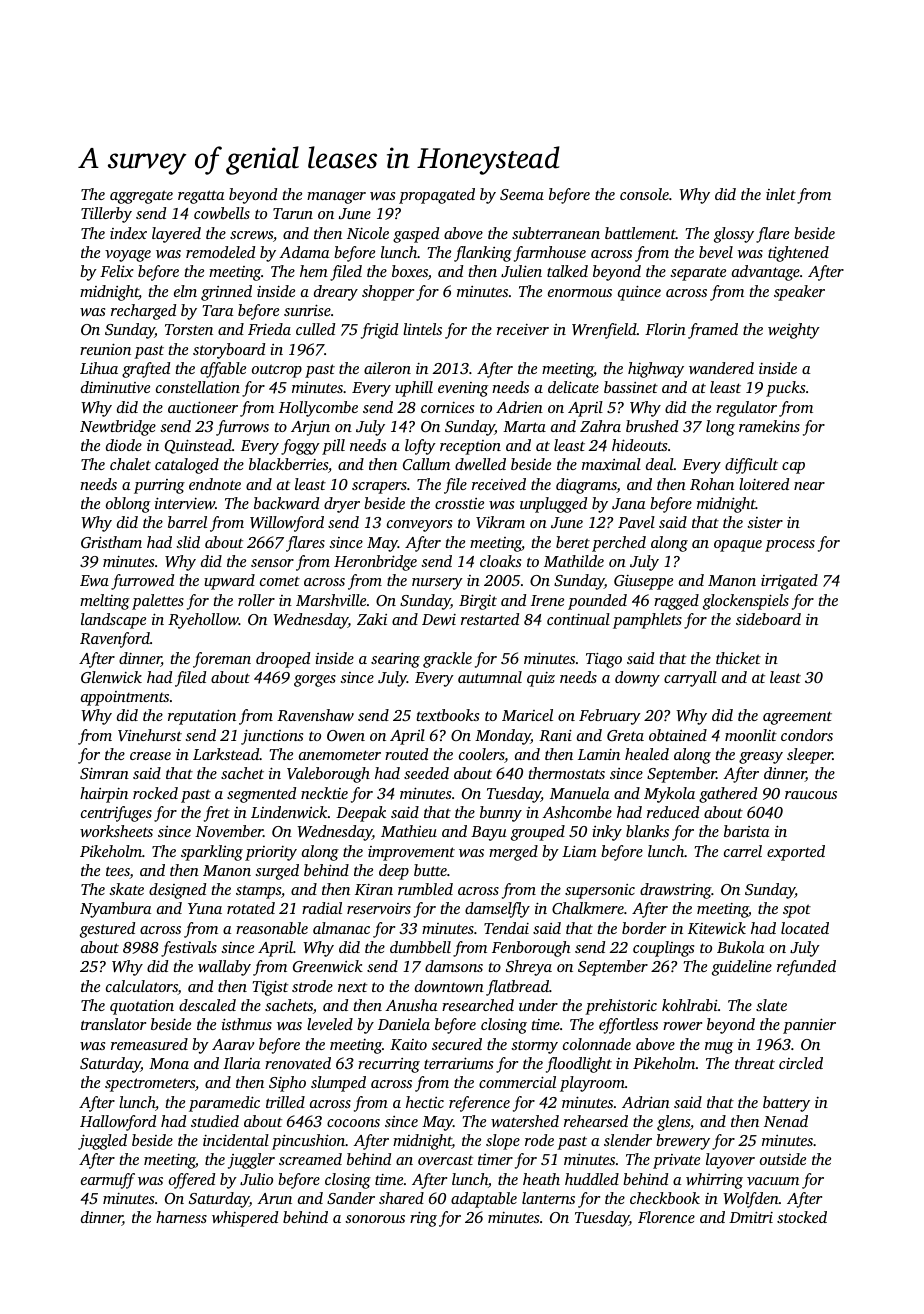 The width and height of the screenshot is (924, 1314). Describe the element at coordinates (353, 1123) in the screenshot. I see `cocoons` at that location.
